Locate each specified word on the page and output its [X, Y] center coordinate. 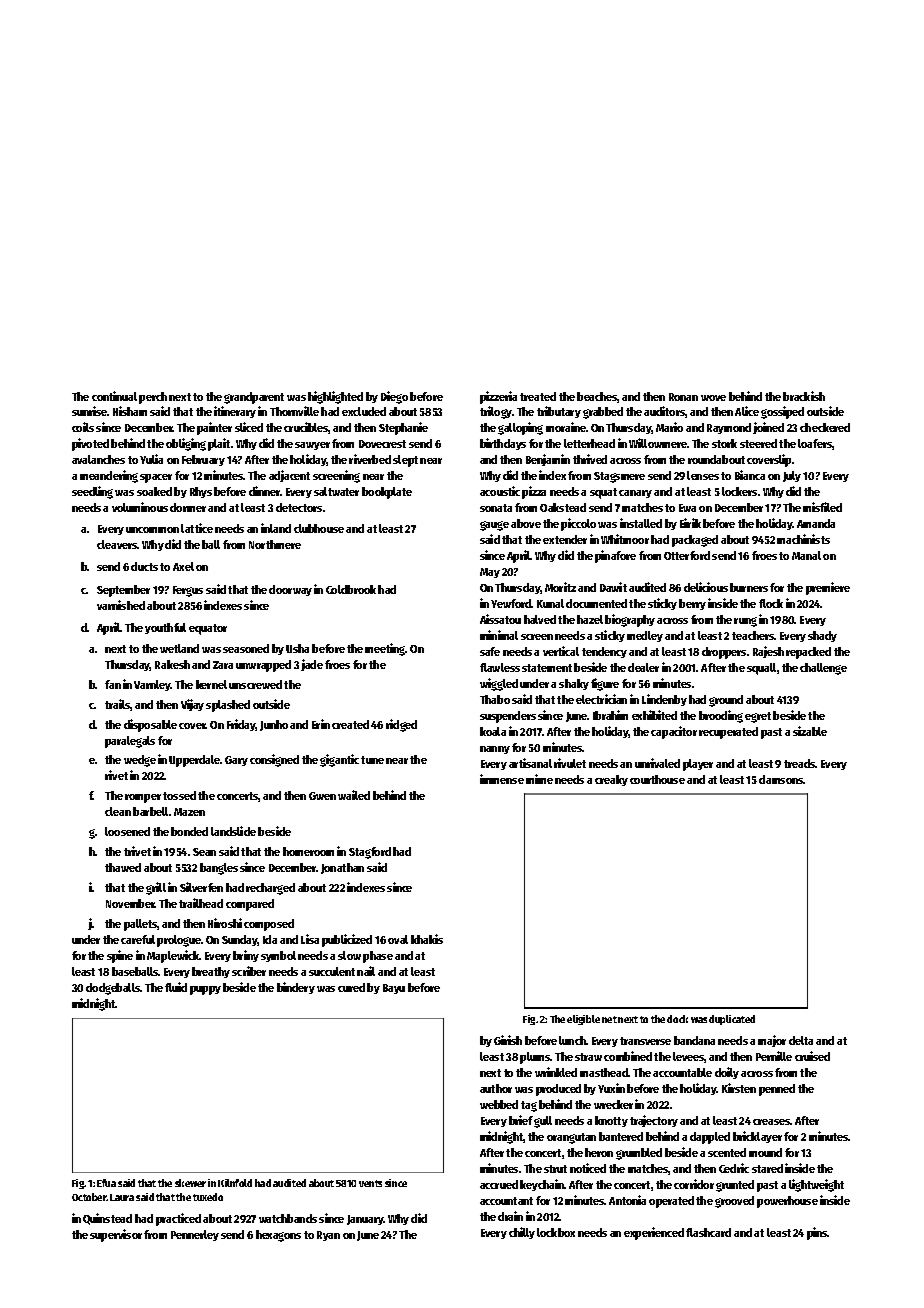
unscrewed [255, 684]
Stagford [370, 853]
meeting [385, 649]
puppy [205, 990]
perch [153, 398]
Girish [508, 1040]
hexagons [278, 1236]
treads [800, 763]
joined [768, 428]
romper [143, 798]
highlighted [335, 397]
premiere [828, 588]
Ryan [328, 1236]
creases [771, 1122]
